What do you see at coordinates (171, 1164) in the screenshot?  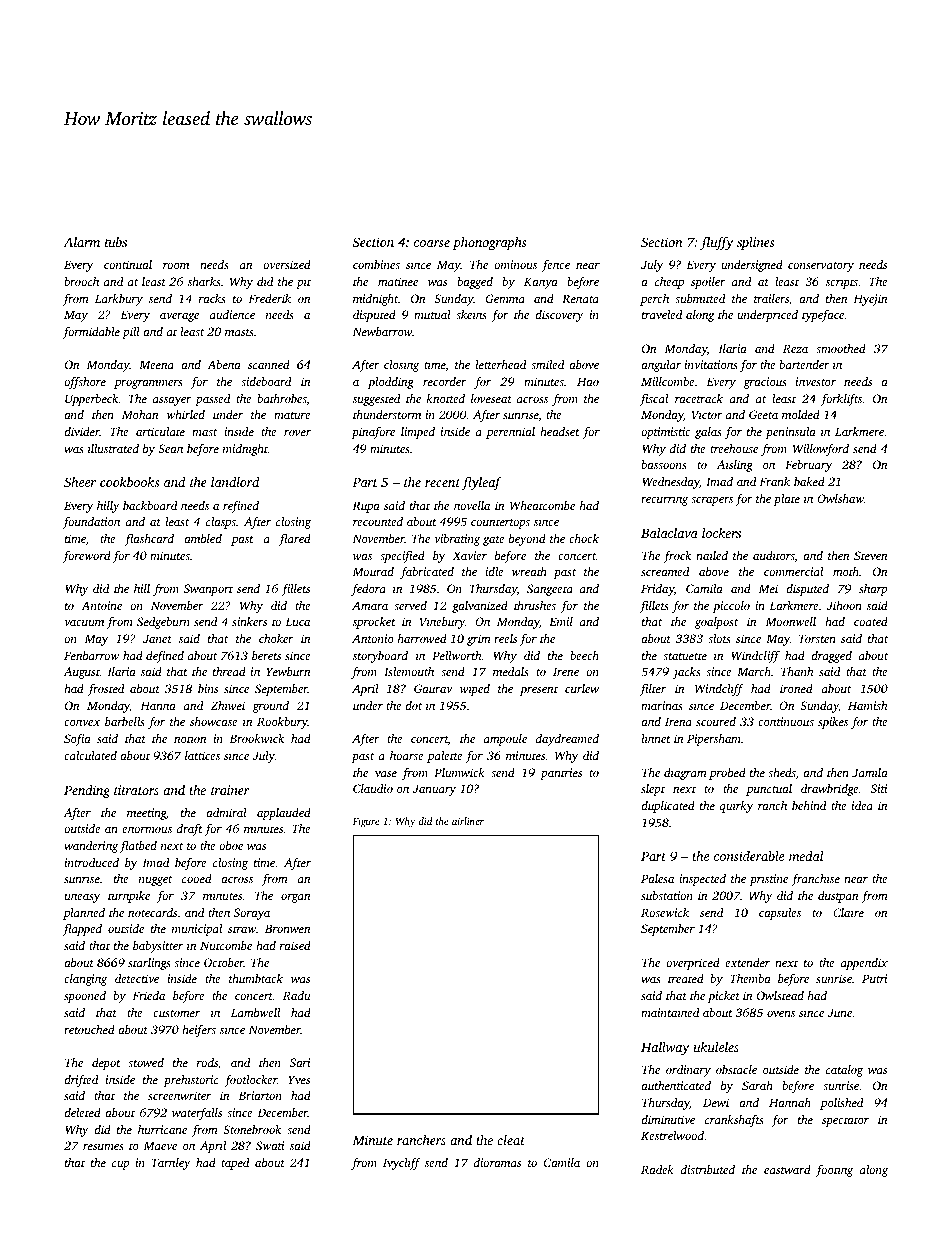 I see `Tarnley` at bounding box center [171, 1164].
